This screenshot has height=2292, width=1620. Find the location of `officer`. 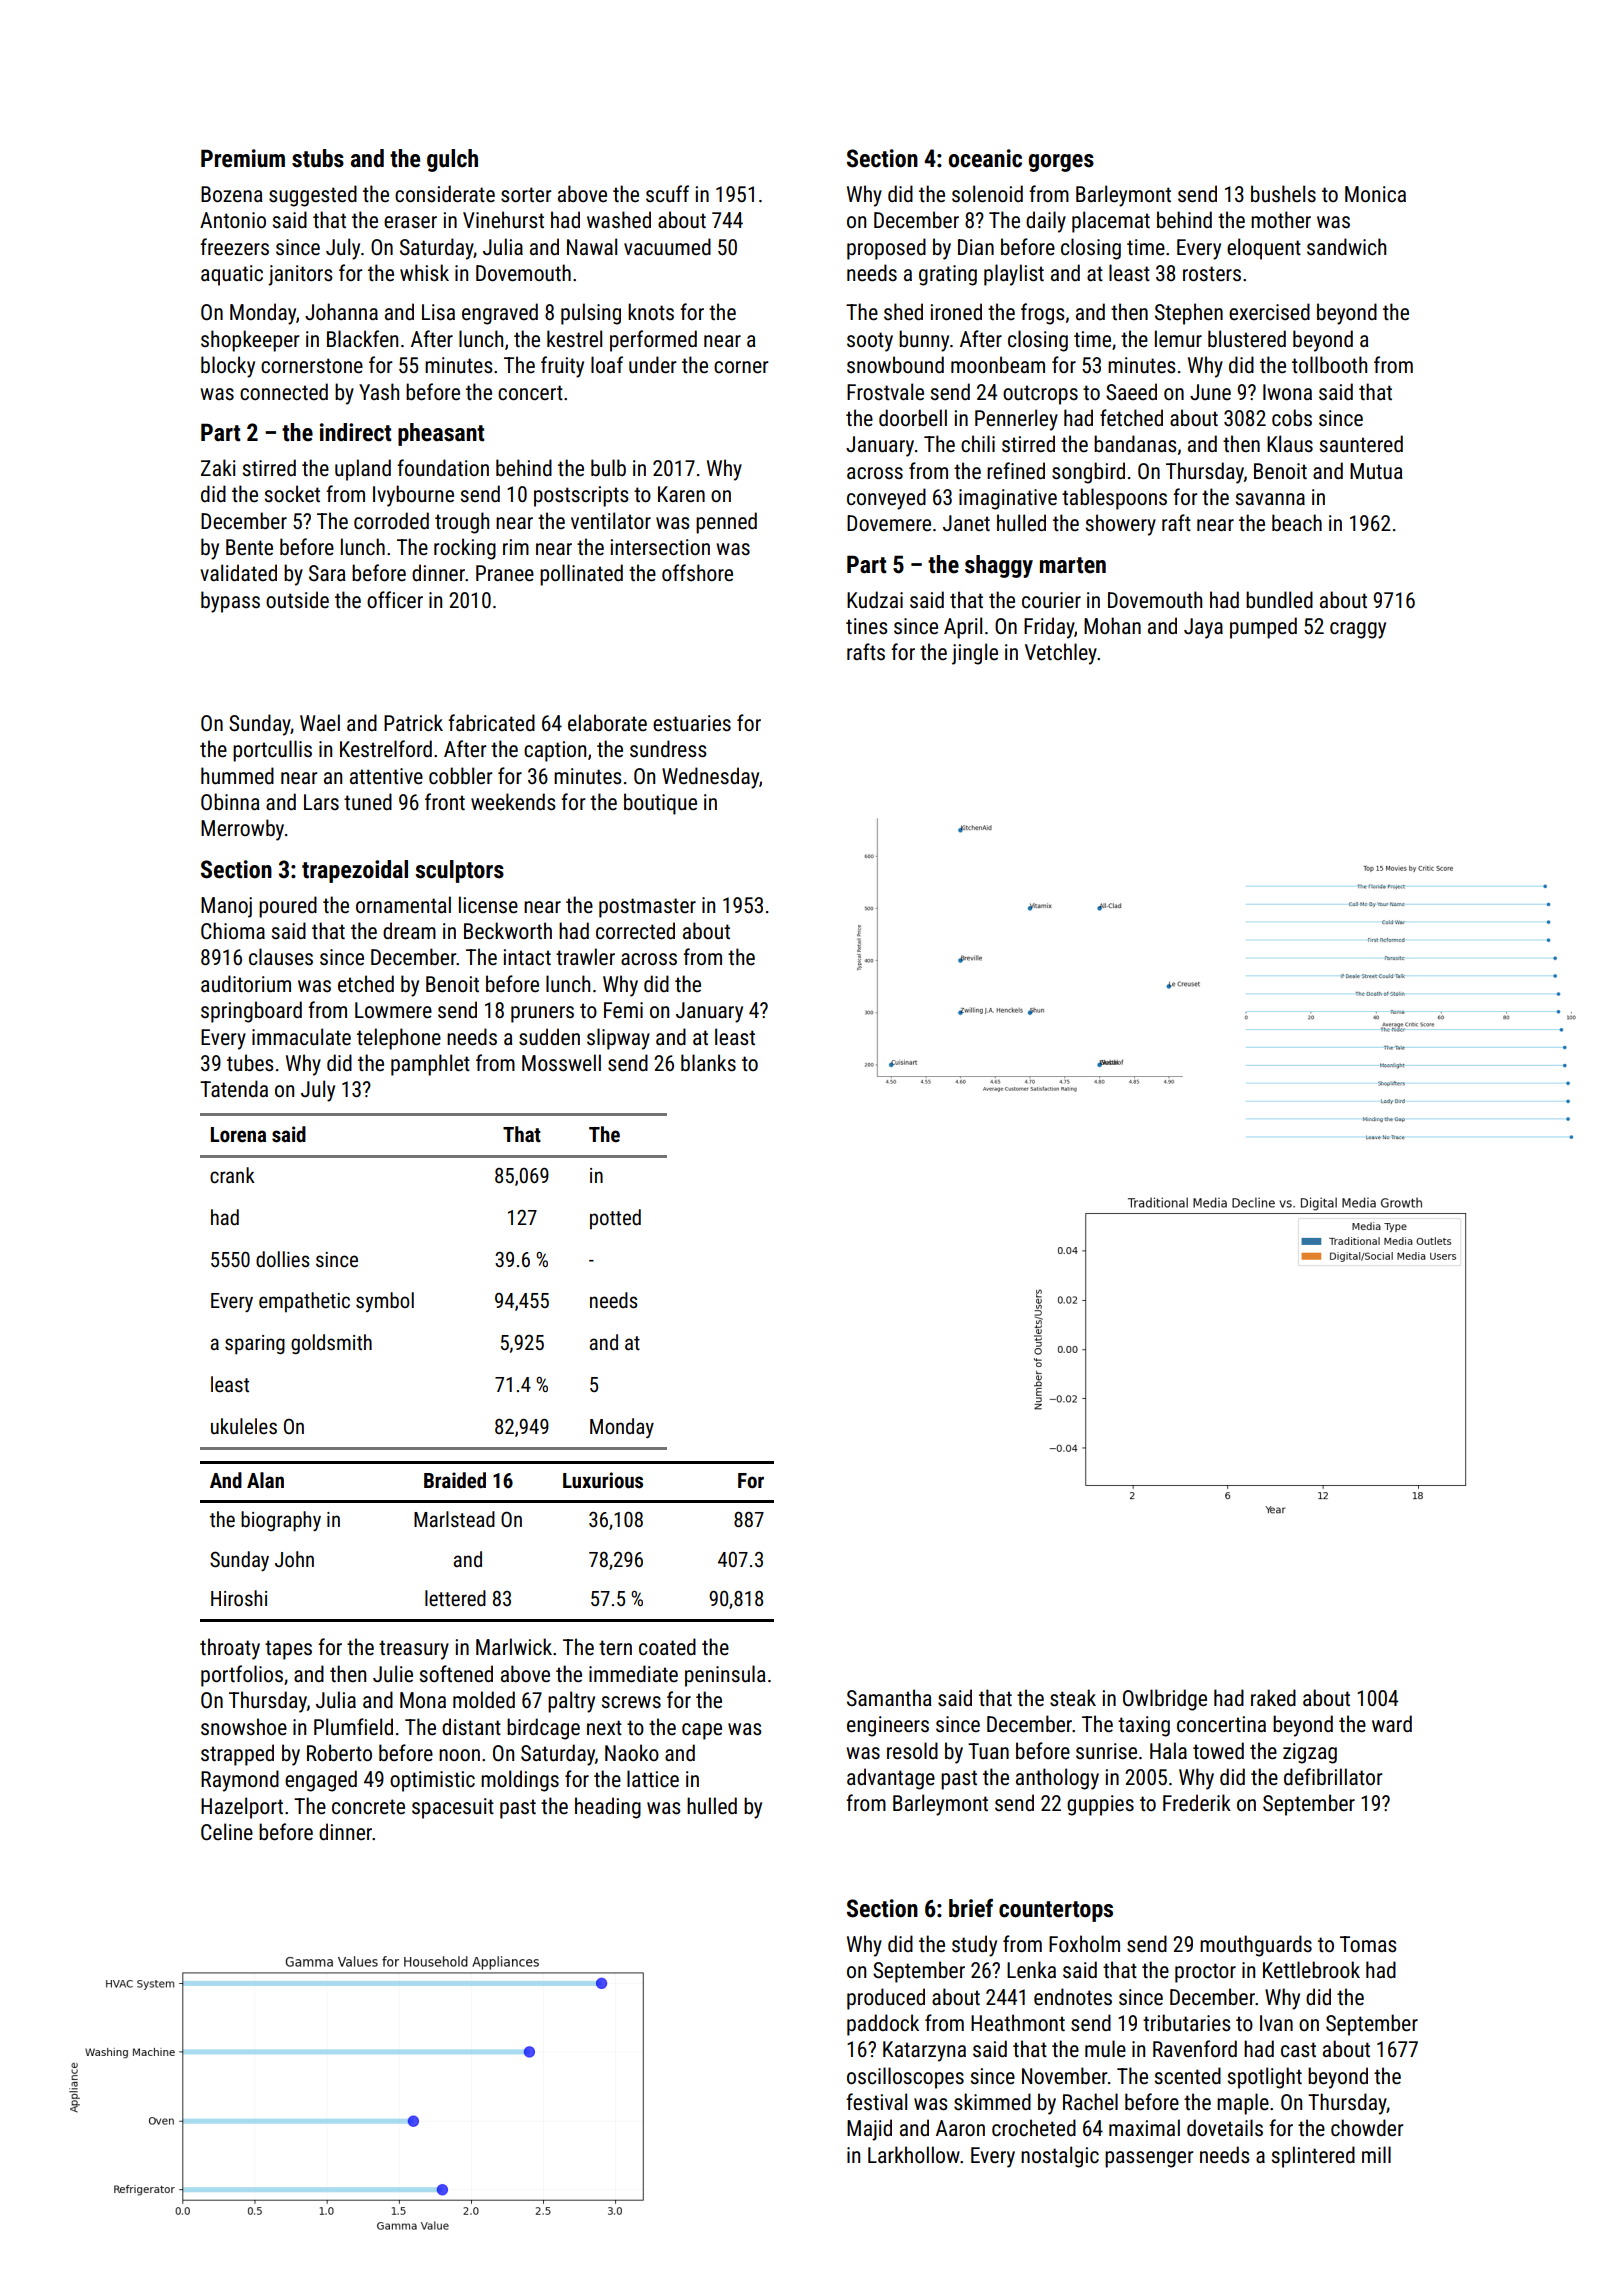

officer is located at coordinates (395, 599).
